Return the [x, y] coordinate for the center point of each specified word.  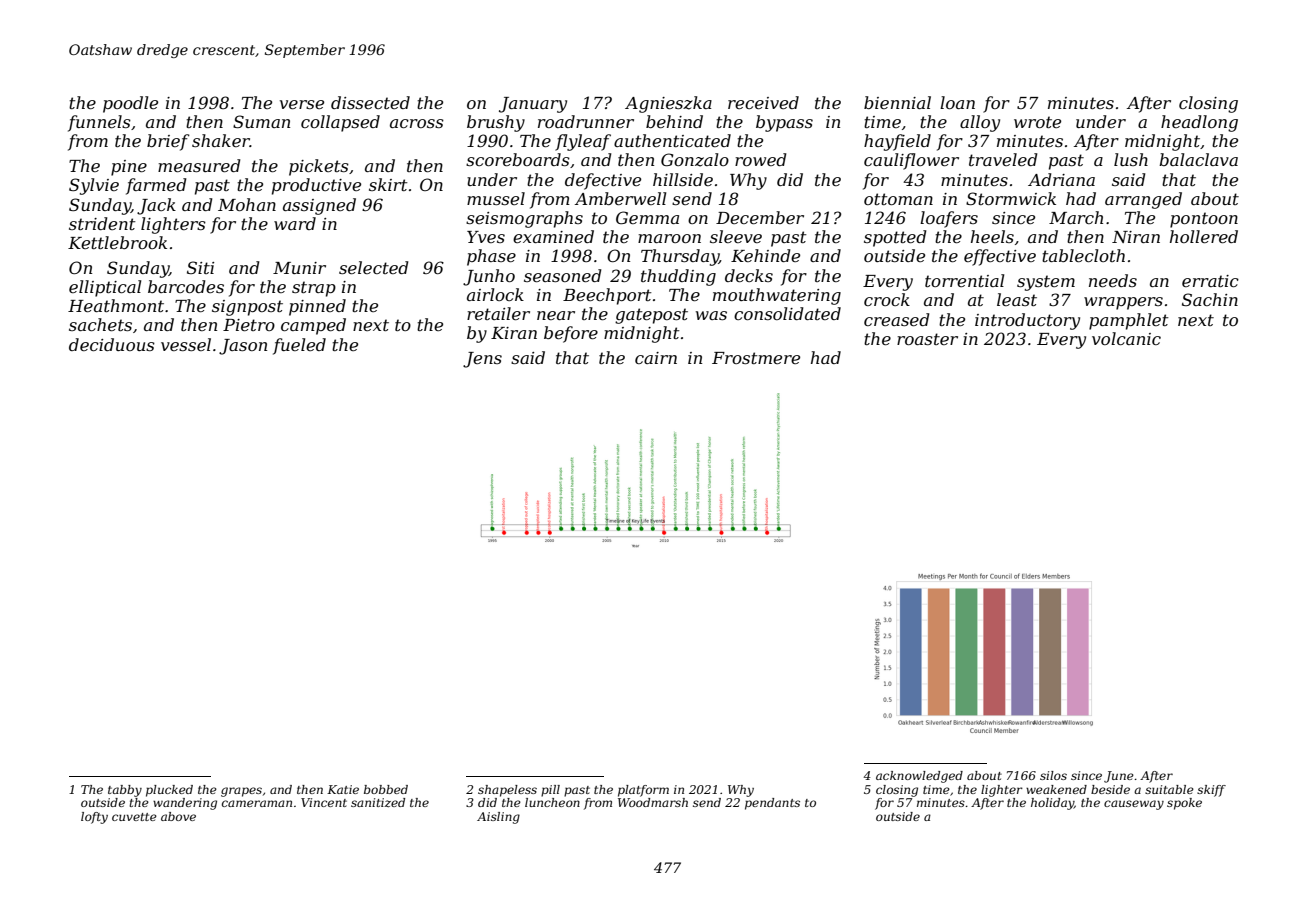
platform [643, 791]
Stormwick [1011, 198]
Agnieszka [668, 104]
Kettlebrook [117, 242]
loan [957, 102]
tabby [125, 791]
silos [1053, 775]
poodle [130, 104]
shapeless [507, 791]
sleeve [736, 236]
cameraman [257, 803]
